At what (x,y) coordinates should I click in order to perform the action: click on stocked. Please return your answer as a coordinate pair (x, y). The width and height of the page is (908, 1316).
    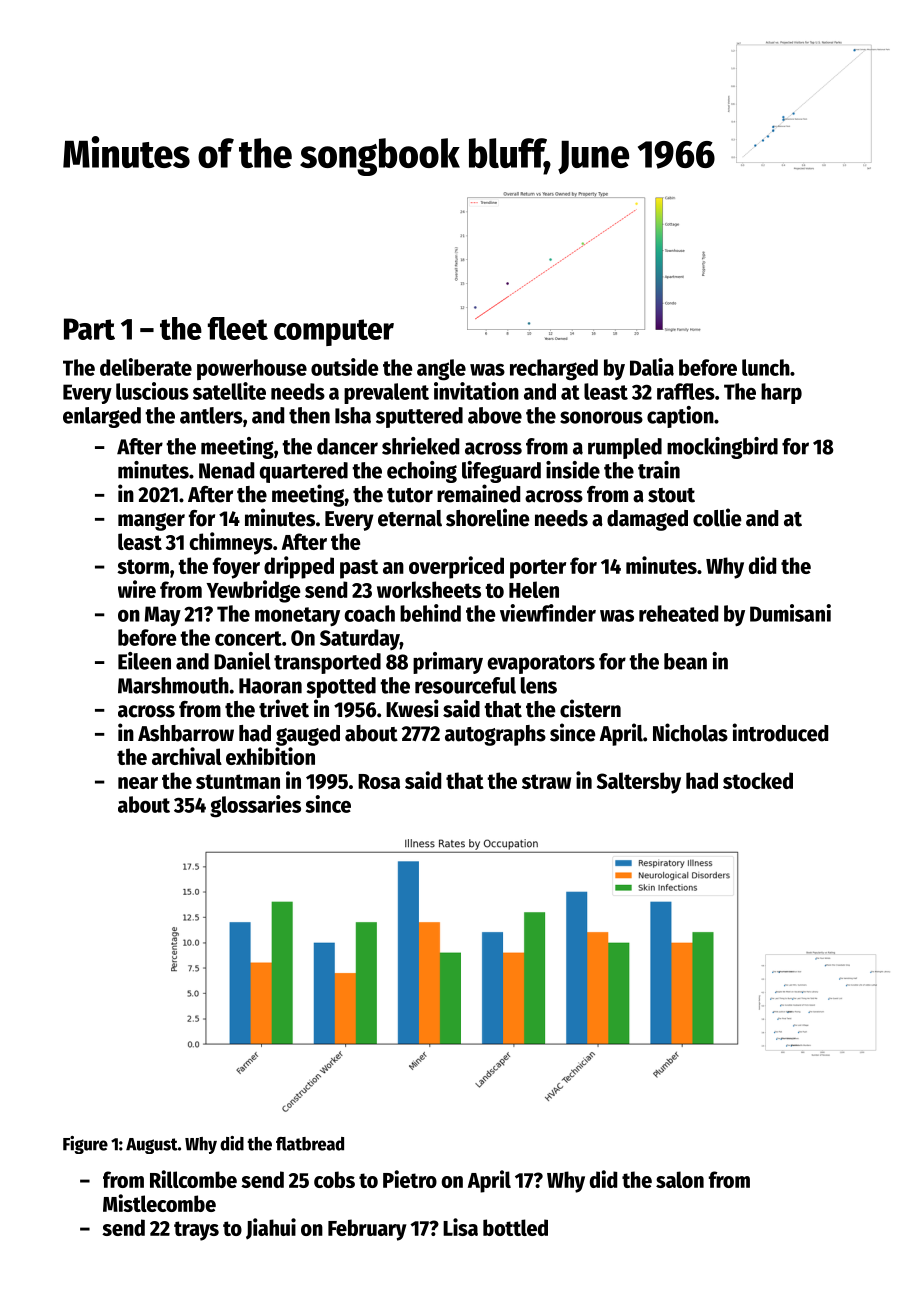
    Looking at the image, I should click on (758, 780).
